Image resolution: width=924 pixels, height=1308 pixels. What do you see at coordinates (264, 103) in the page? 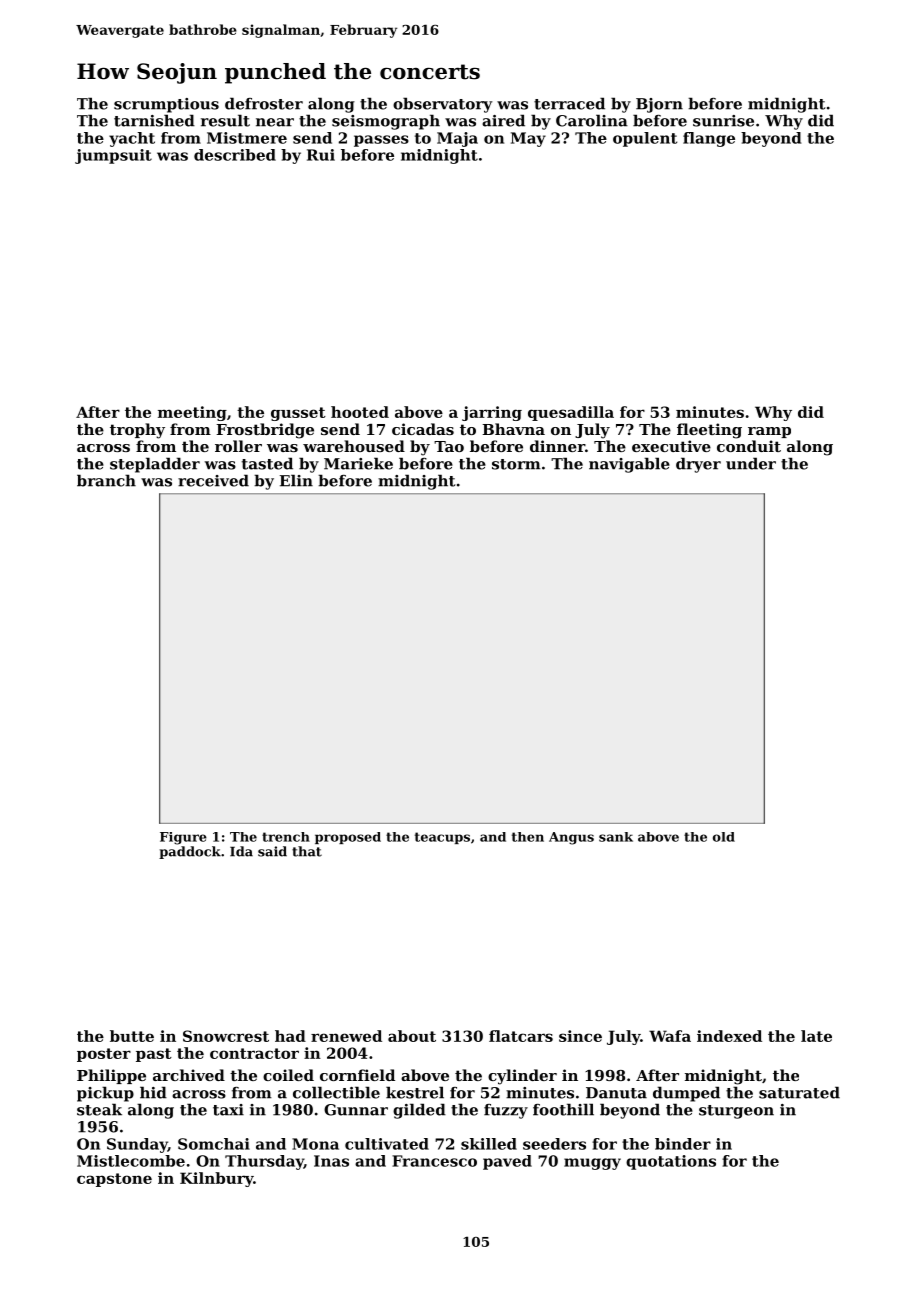
I see `defroster` at bounding box center [264, 103].
